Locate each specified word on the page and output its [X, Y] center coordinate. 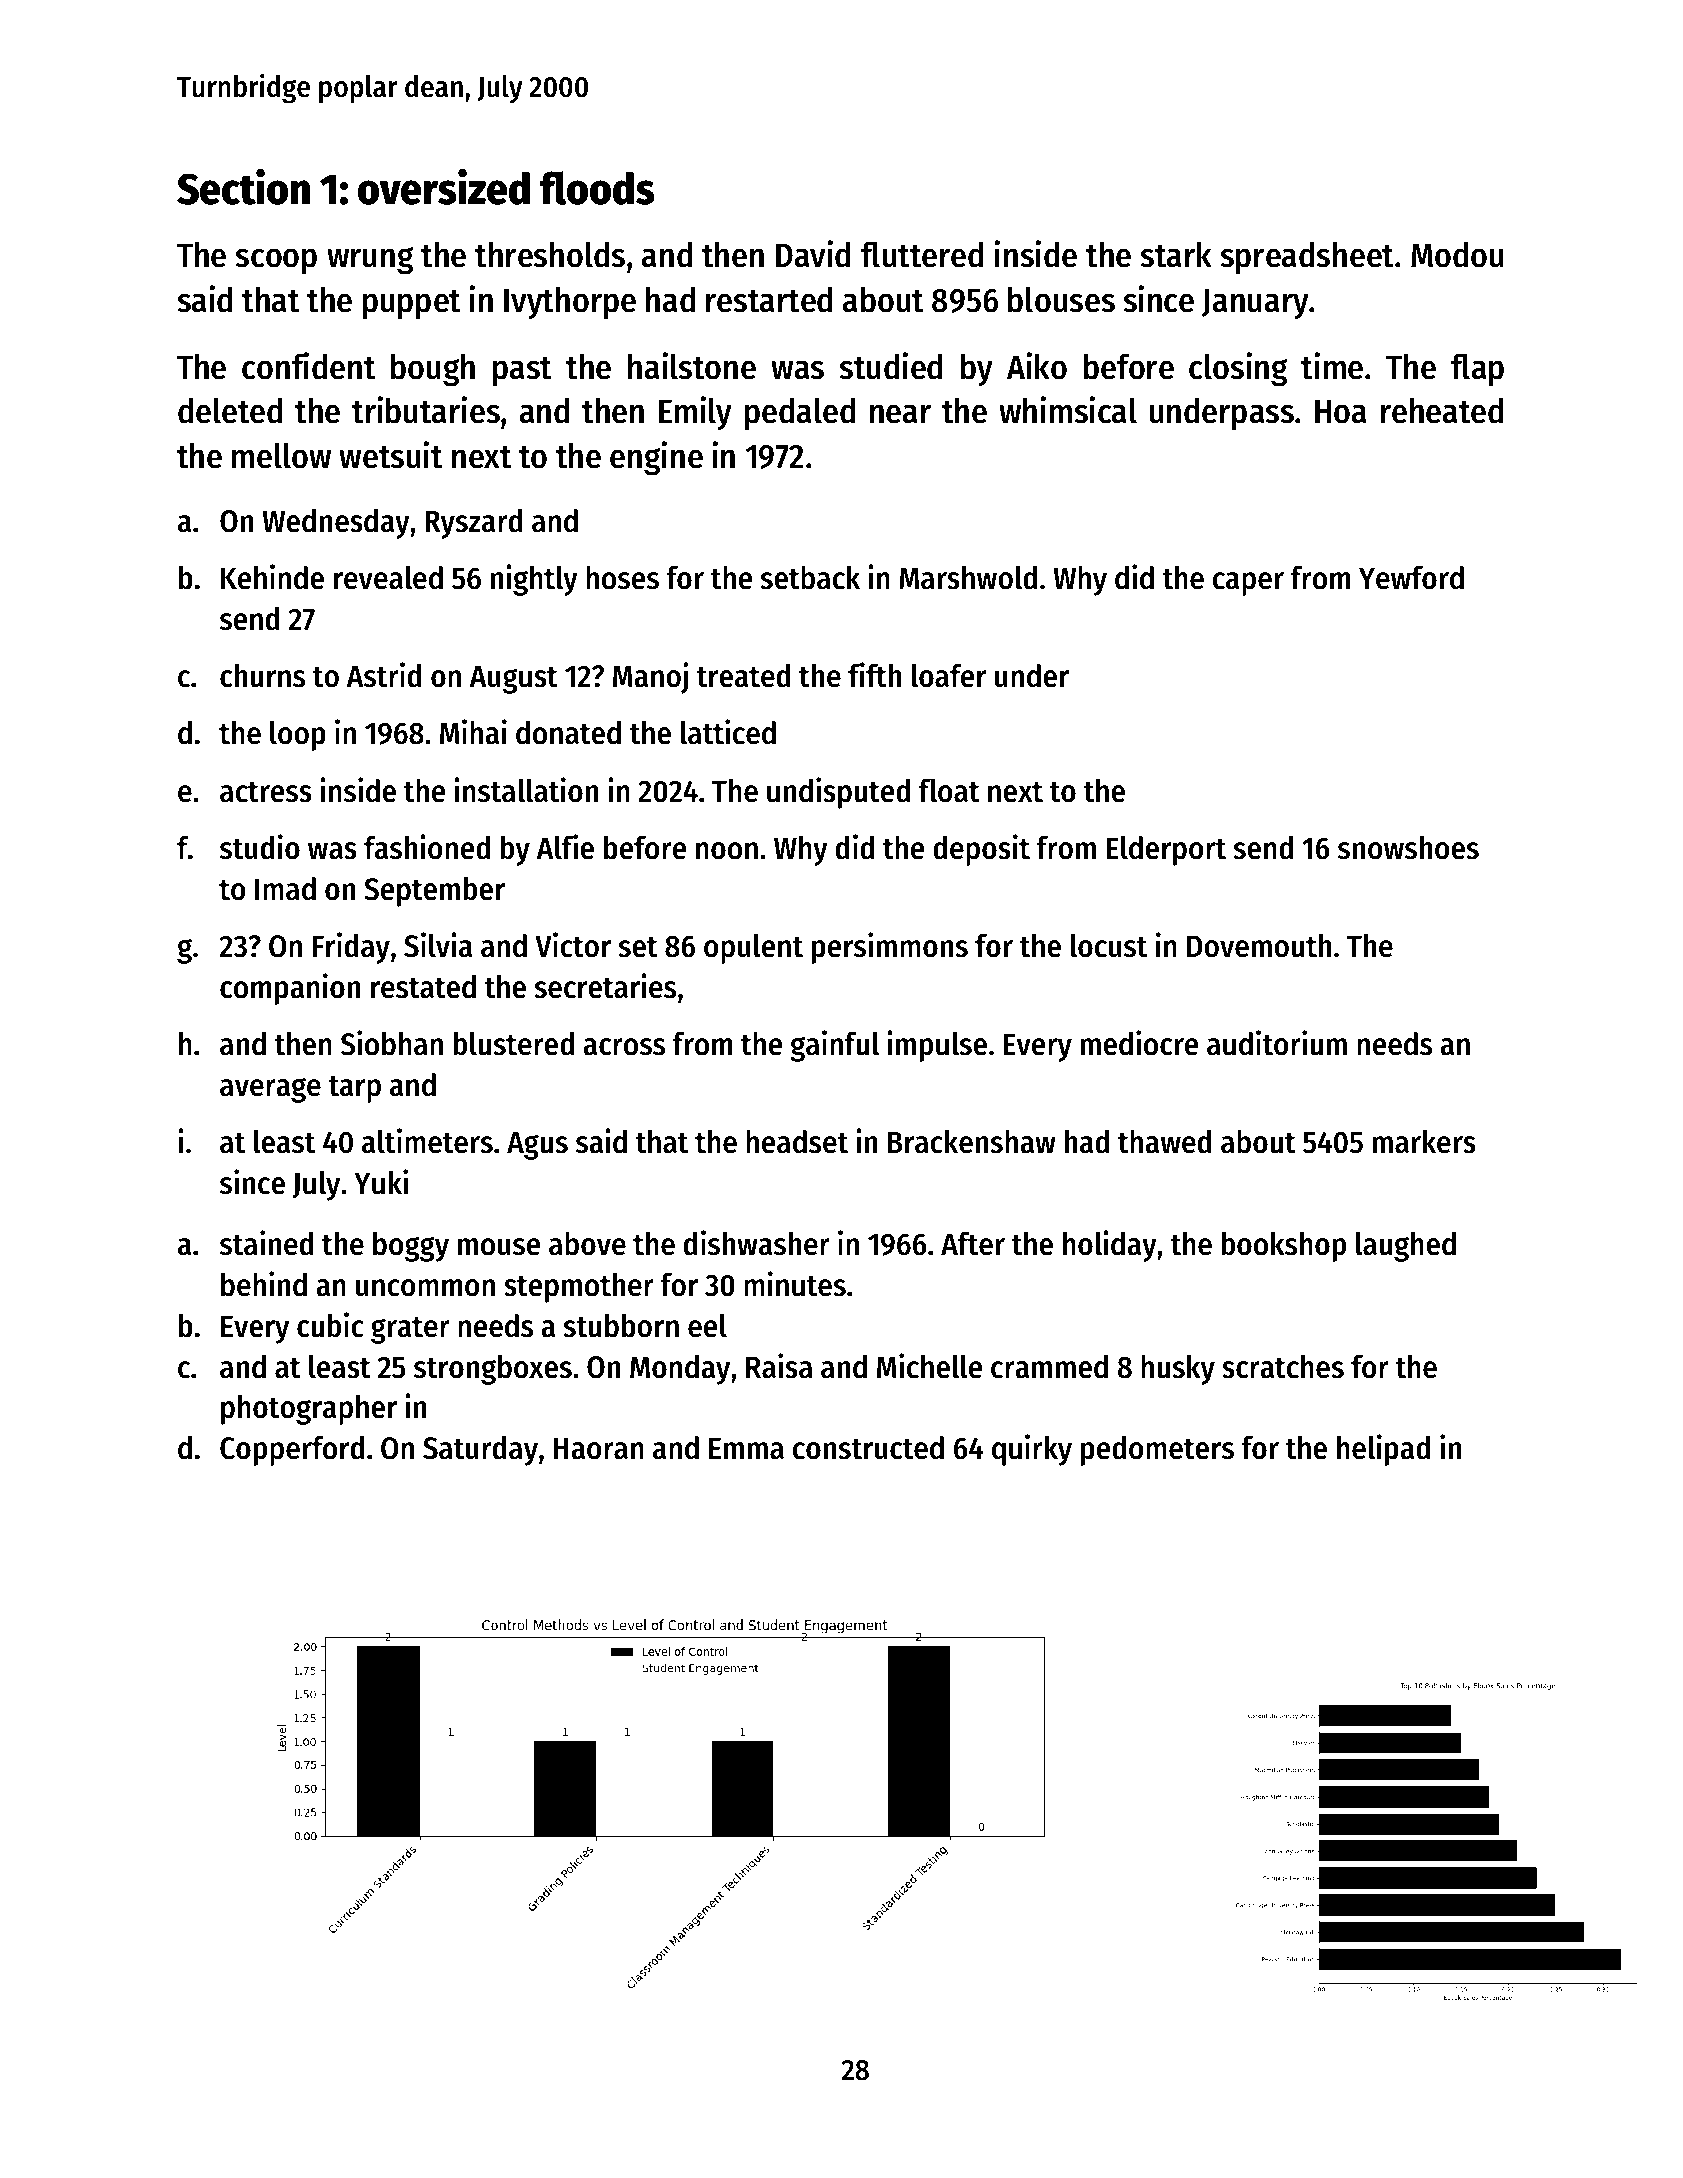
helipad [1383, 1450]
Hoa [1341, 411]
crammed [1049, 1366]
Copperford [292, 1450]
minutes [795, 1284]
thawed [1165, 1141]
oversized [444, 187]
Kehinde [272, 577]
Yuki [381, 1182]
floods [597, 188]
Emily [695, 413]
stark [1176, 254]
